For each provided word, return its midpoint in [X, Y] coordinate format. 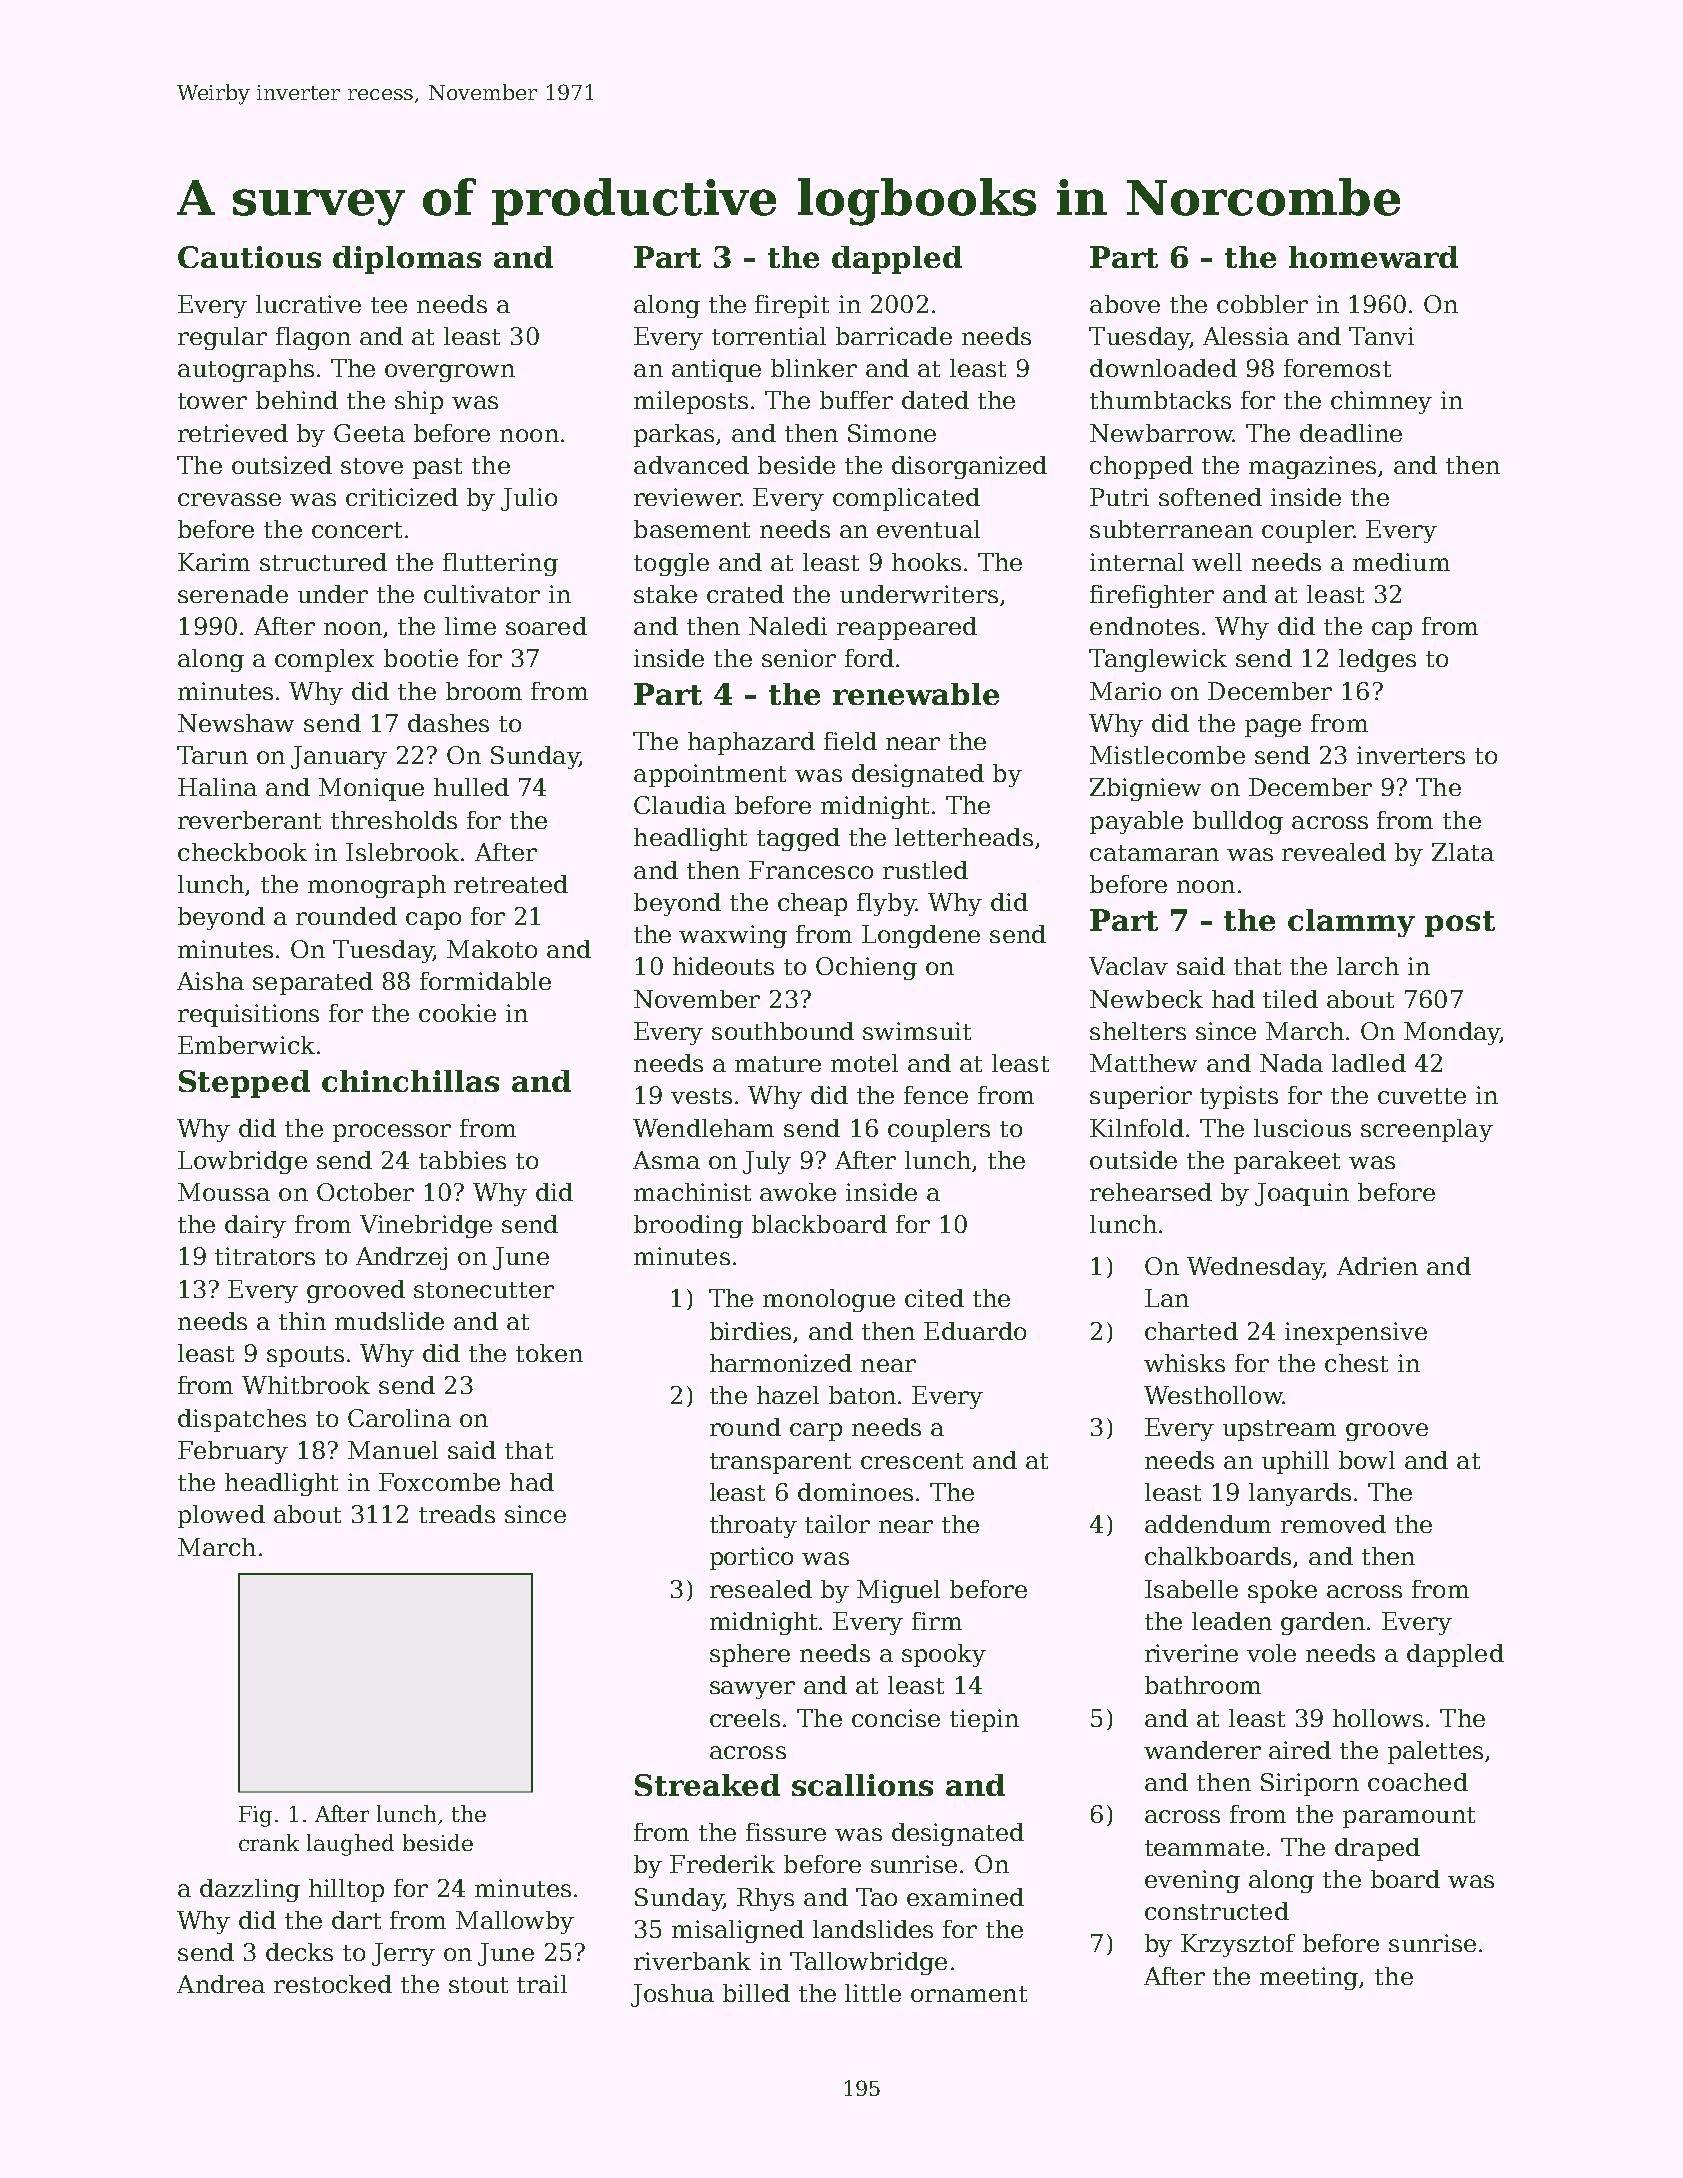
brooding [688, 1226]
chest [1356, 1363]
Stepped [244, 1084]
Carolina [399, 1418]
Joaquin [1302, 1194]
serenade [233, 594]
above [1125, 304]
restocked [333, 1984]
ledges [1377, 660]
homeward [1373, 257]
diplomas [407, 260]
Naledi [788, 626]
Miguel [898, 1591]
